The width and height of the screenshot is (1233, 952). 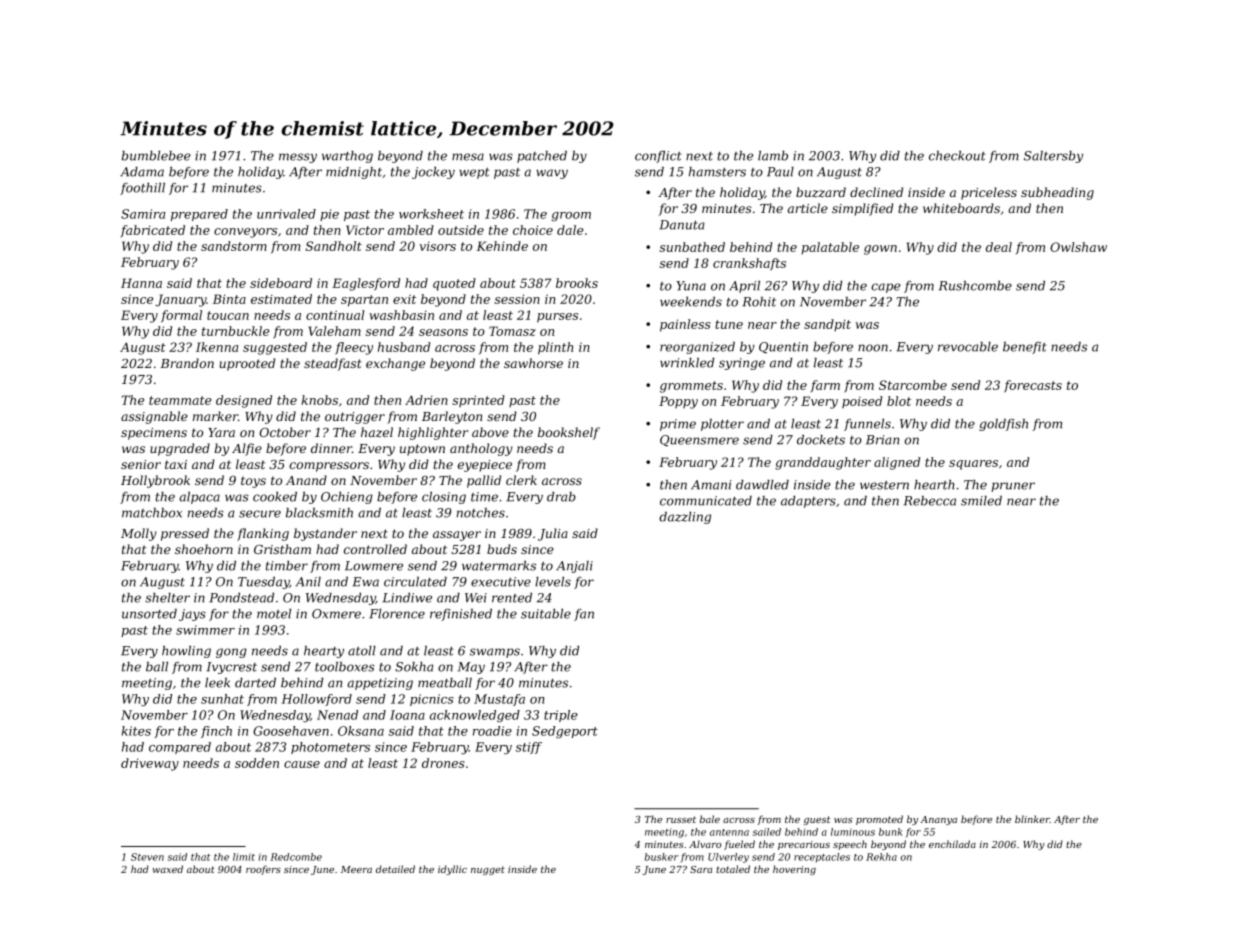 What do you see at coordinates (574, 567) in the screenshot?
I see `Anjali` at bounding box center [574, 567].
